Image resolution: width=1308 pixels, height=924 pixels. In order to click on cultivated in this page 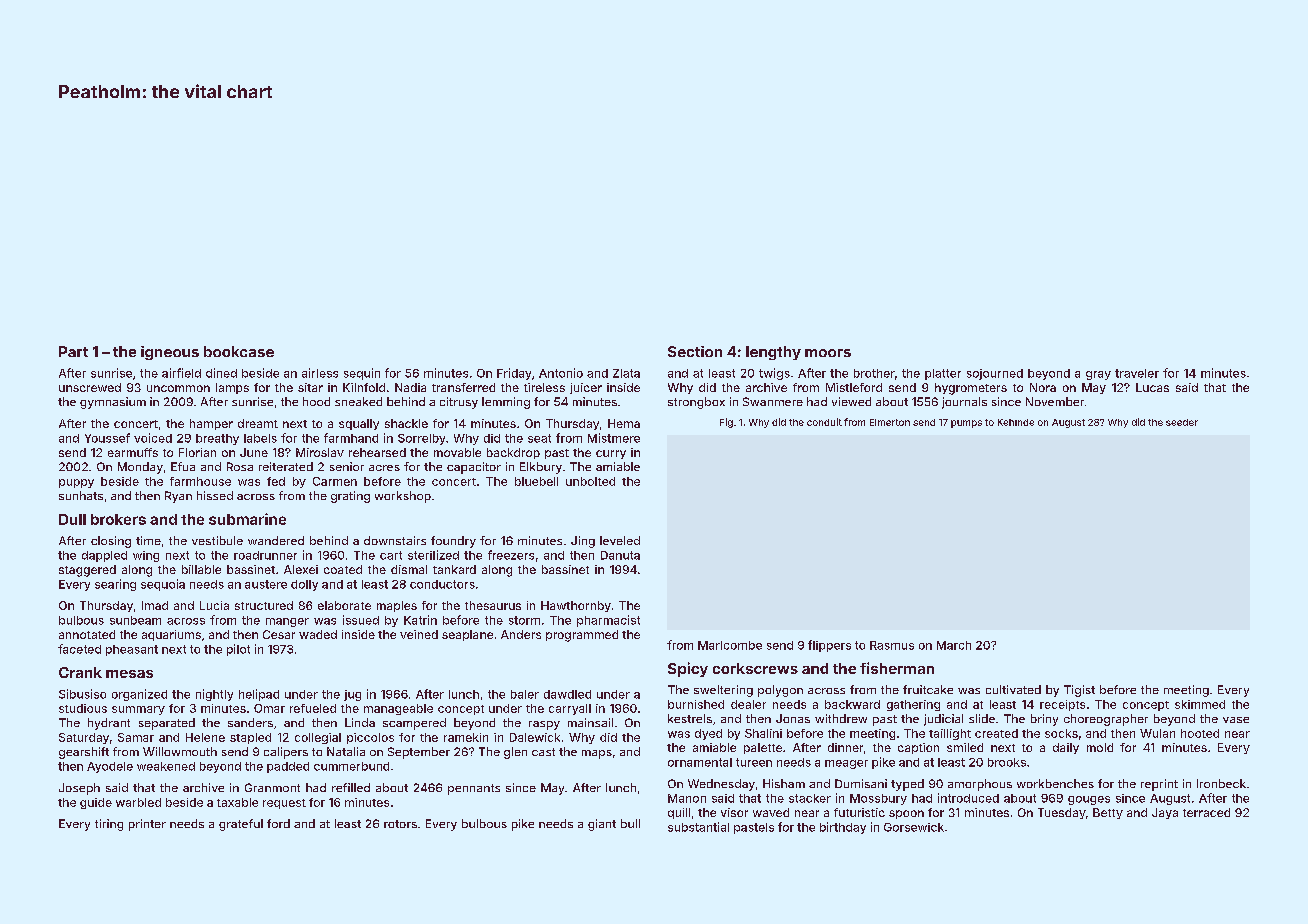, I will do `click(1013, 689)`.
